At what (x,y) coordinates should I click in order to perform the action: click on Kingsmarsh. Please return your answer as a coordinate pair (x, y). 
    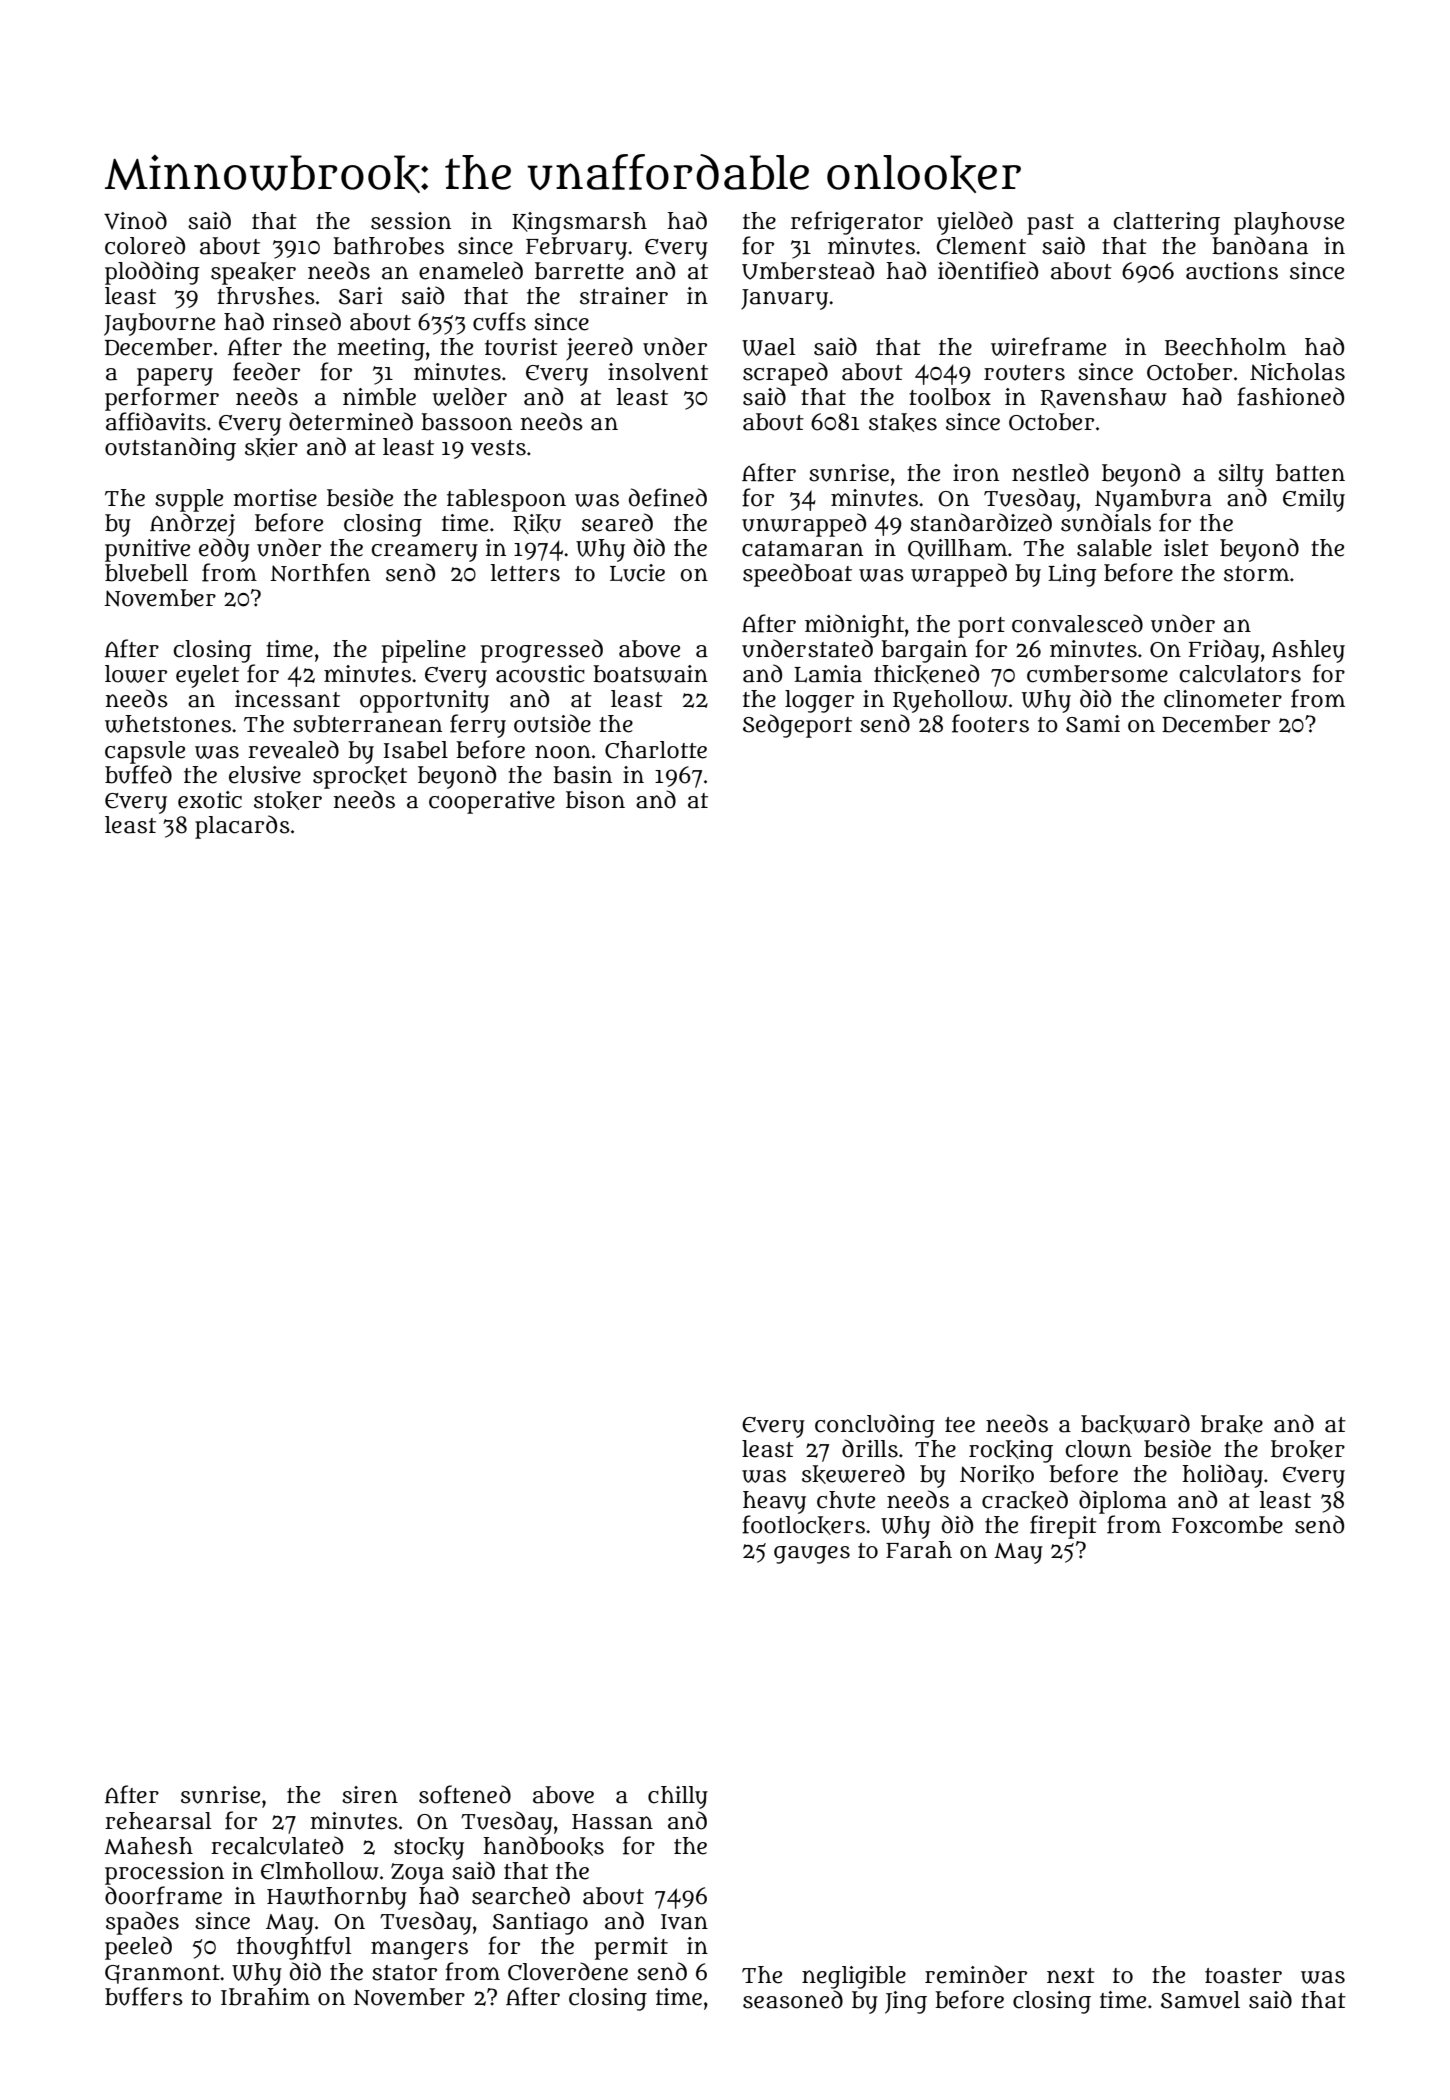
    Looking at the image, I should click on (579, 223).
